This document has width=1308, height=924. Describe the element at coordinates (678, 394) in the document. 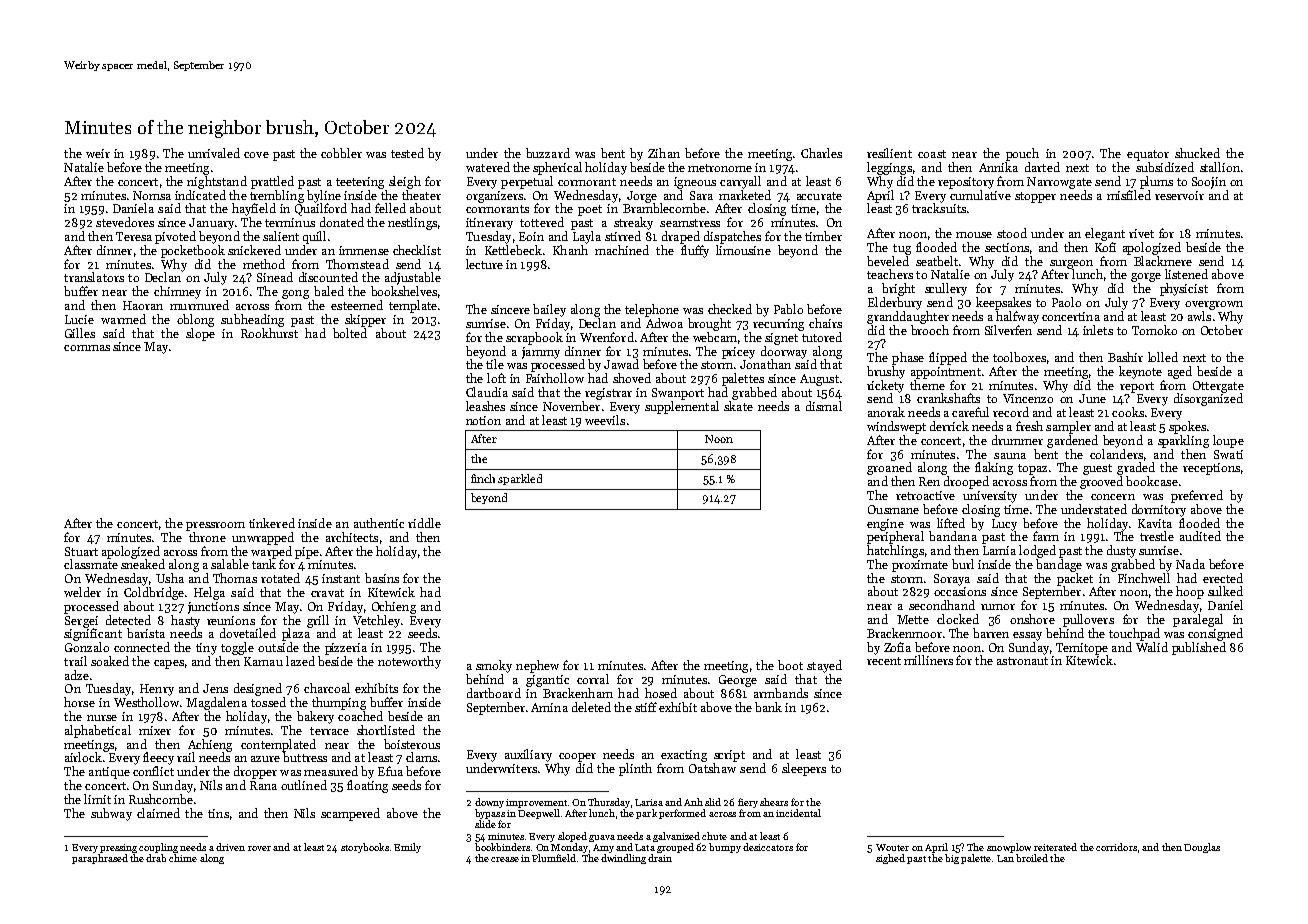

I see `Swanport` at that location.
